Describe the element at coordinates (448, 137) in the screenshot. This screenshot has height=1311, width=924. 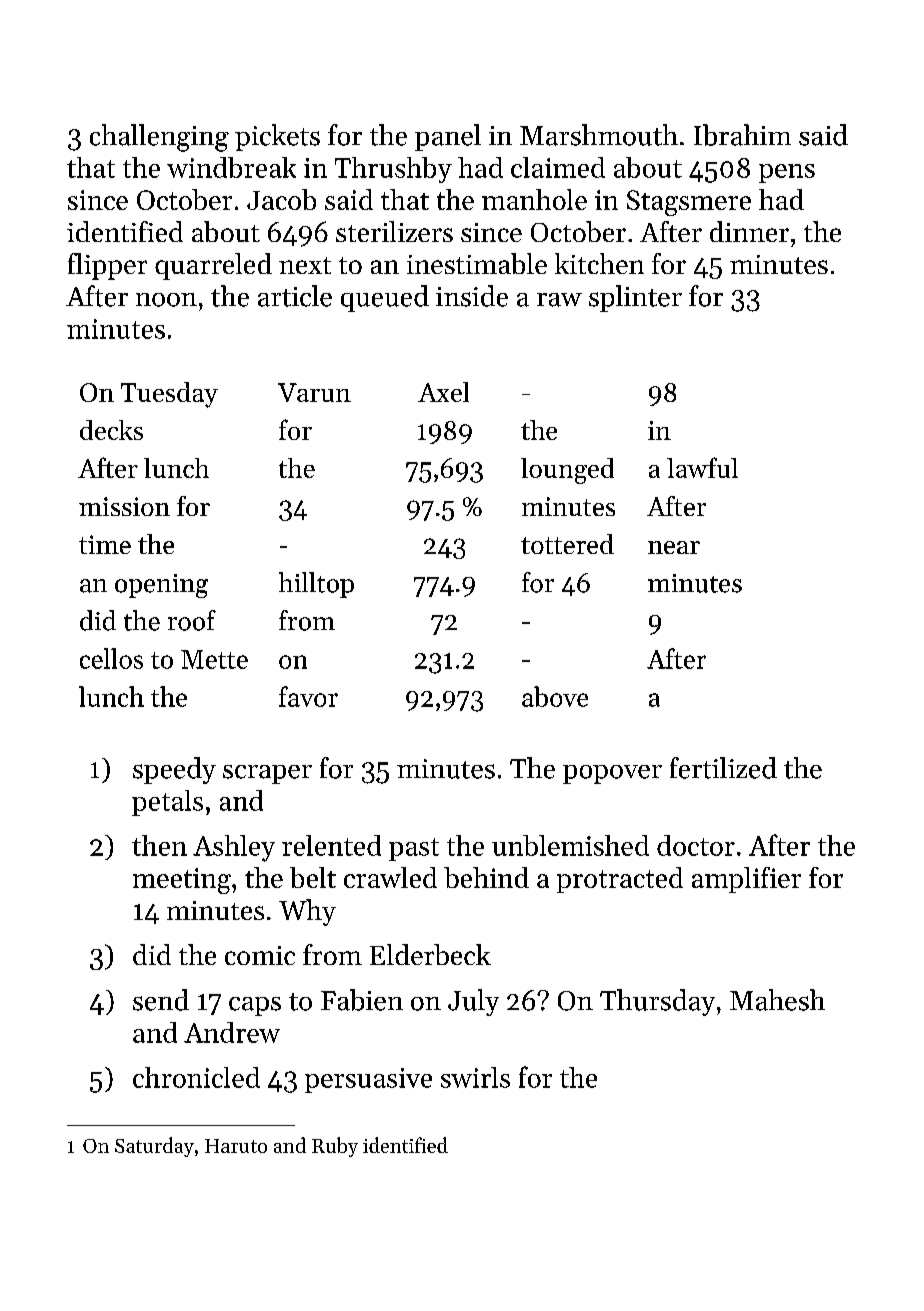
I see `panel` at that location.
